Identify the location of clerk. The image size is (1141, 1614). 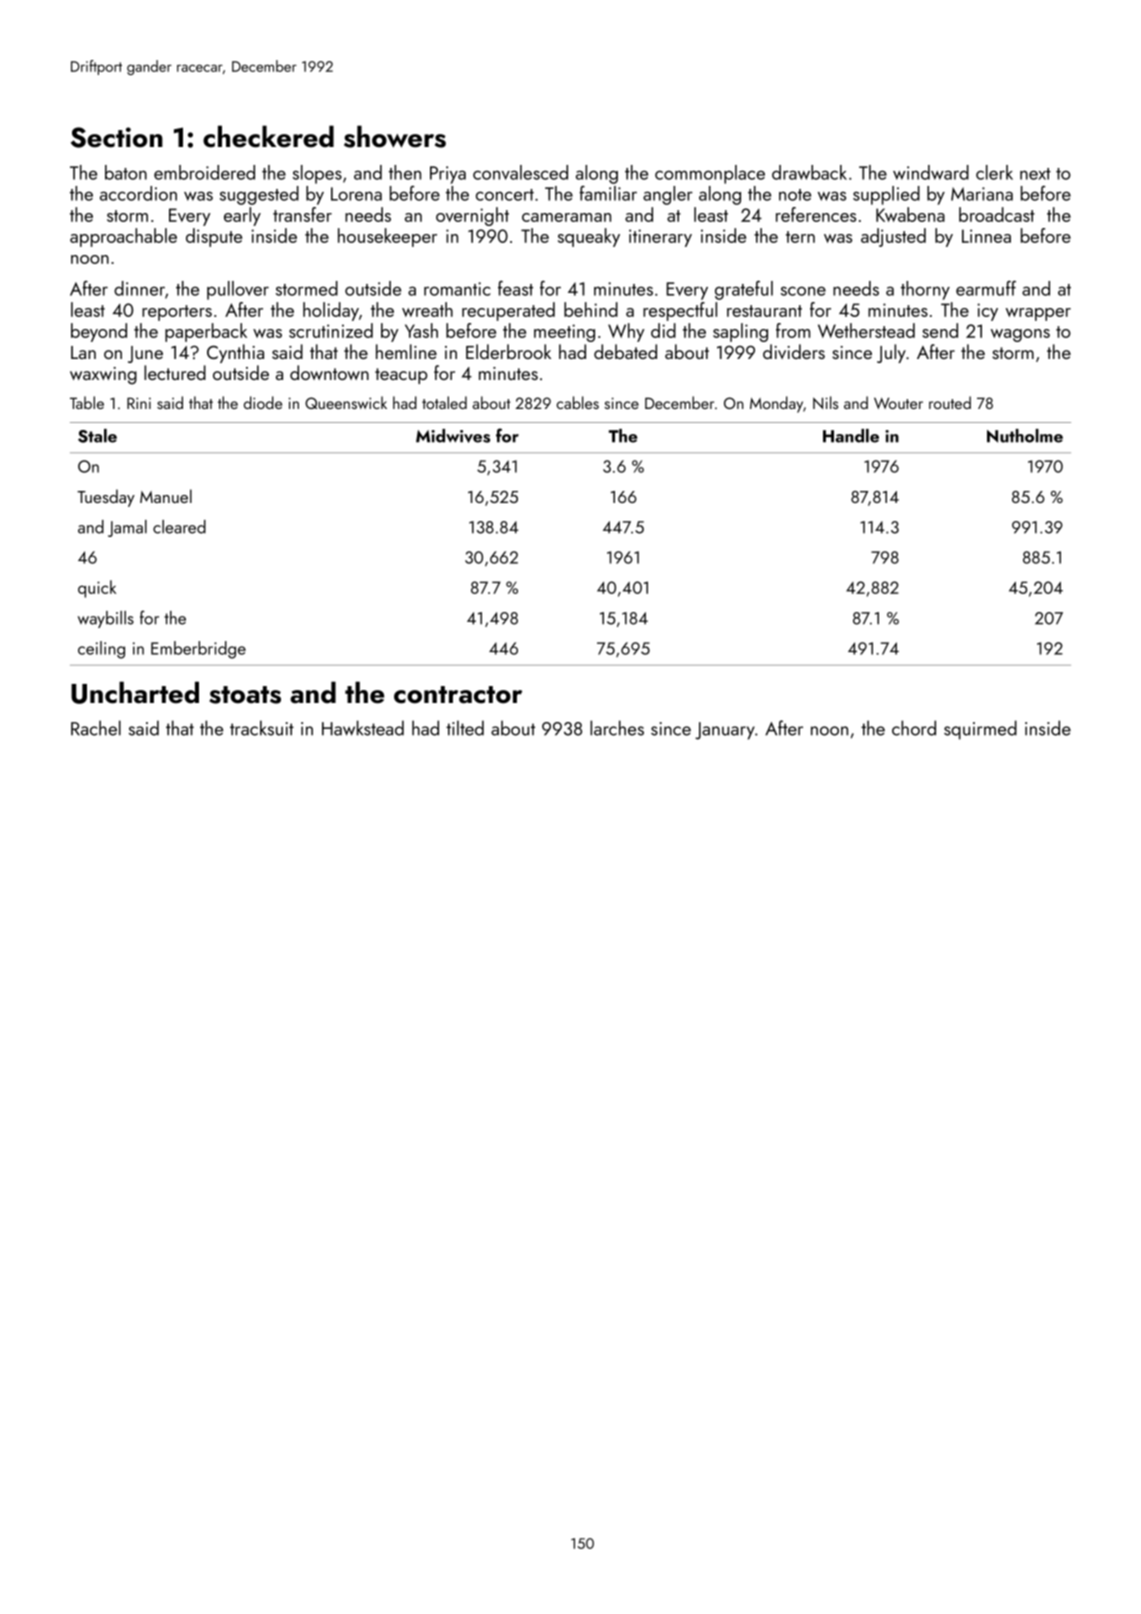
(994, 172).
